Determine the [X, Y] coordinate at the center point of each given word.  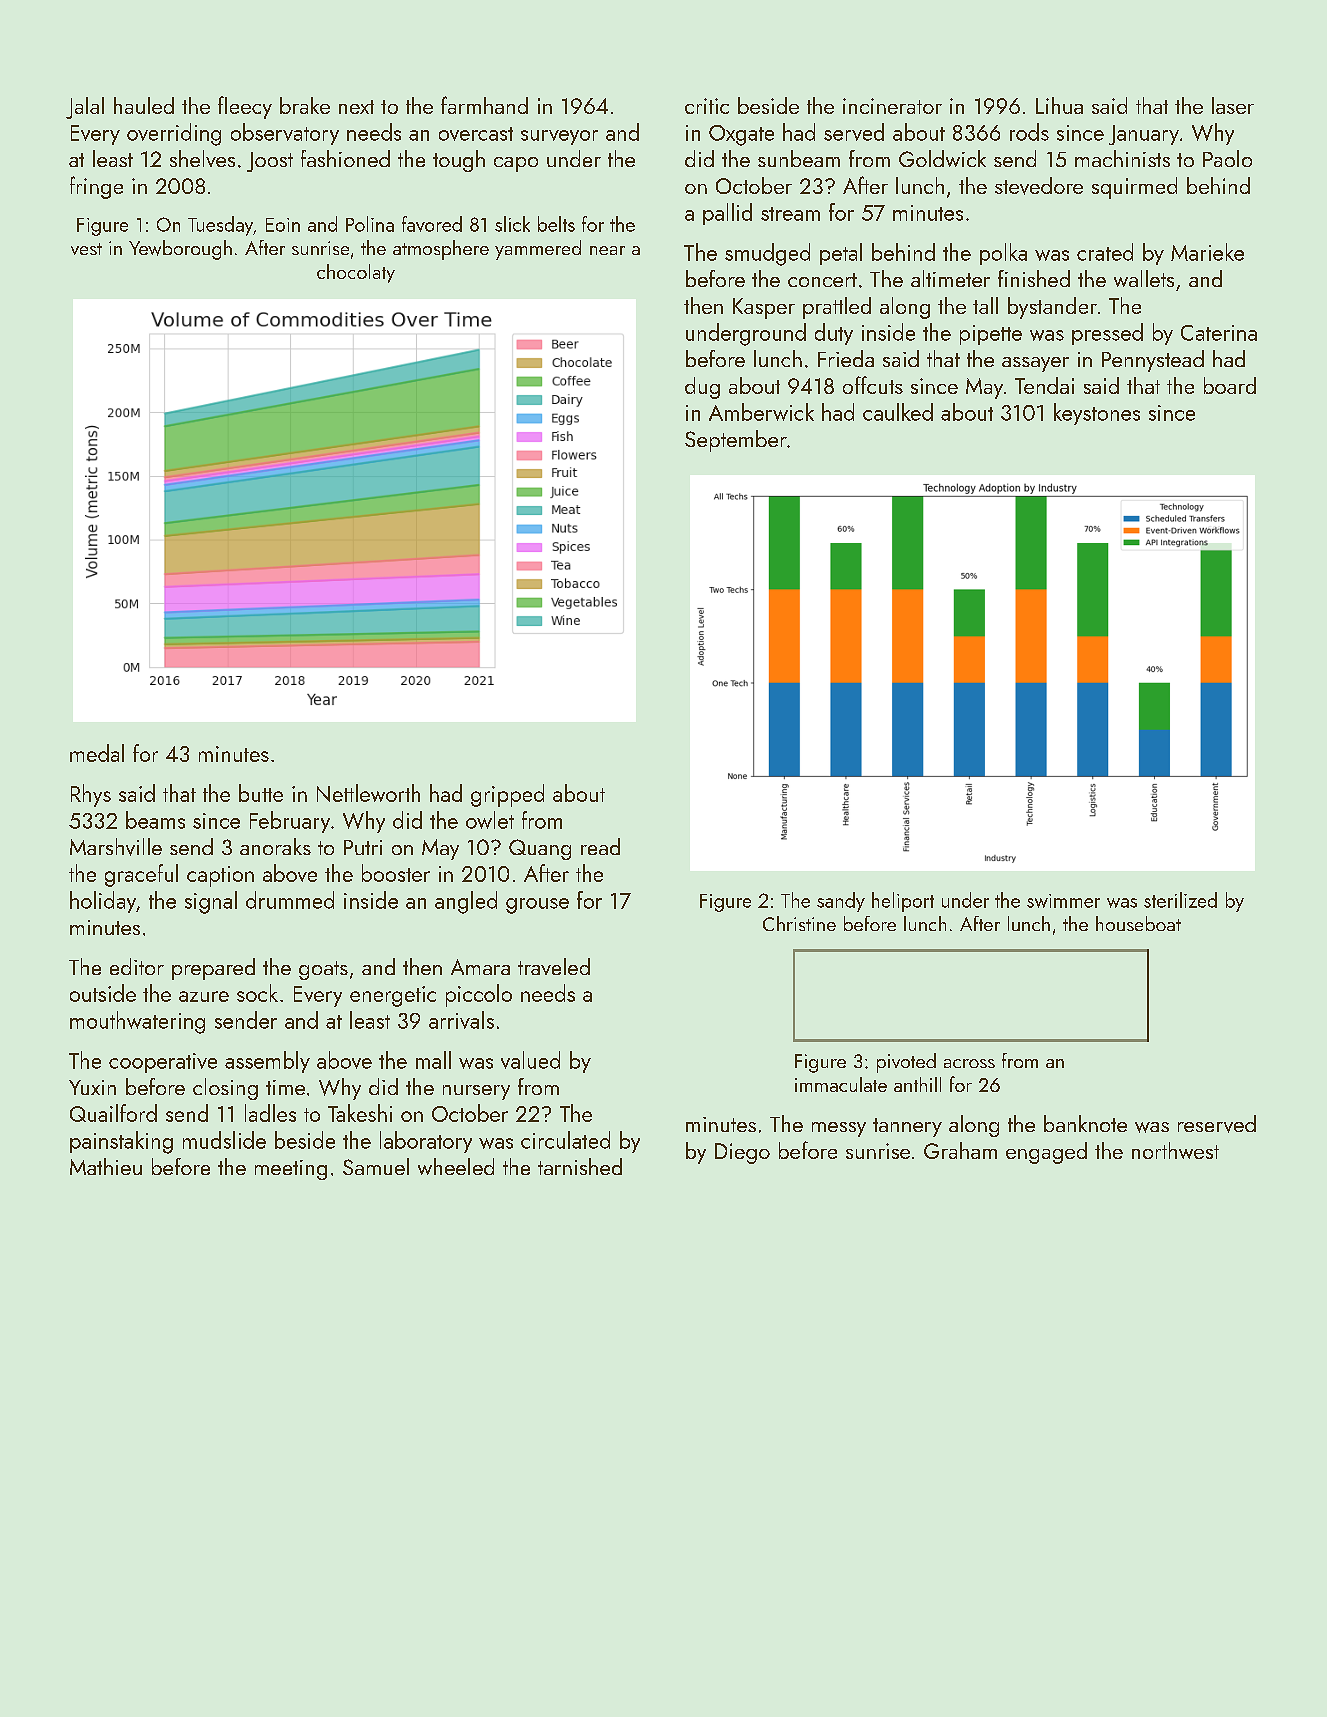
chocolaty [356, 273]
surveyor [559, 137]
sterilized [1180, 900]
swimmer [1063, 901]
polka [1003, 254]
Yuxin [92, 1087]
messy [839, 1129]
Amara [480, 967]
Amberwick [761, 412]
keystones [1097, 414]
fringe [96, 187]
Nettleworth [368, 793]
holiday [103, 902]
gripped [507, 795]
